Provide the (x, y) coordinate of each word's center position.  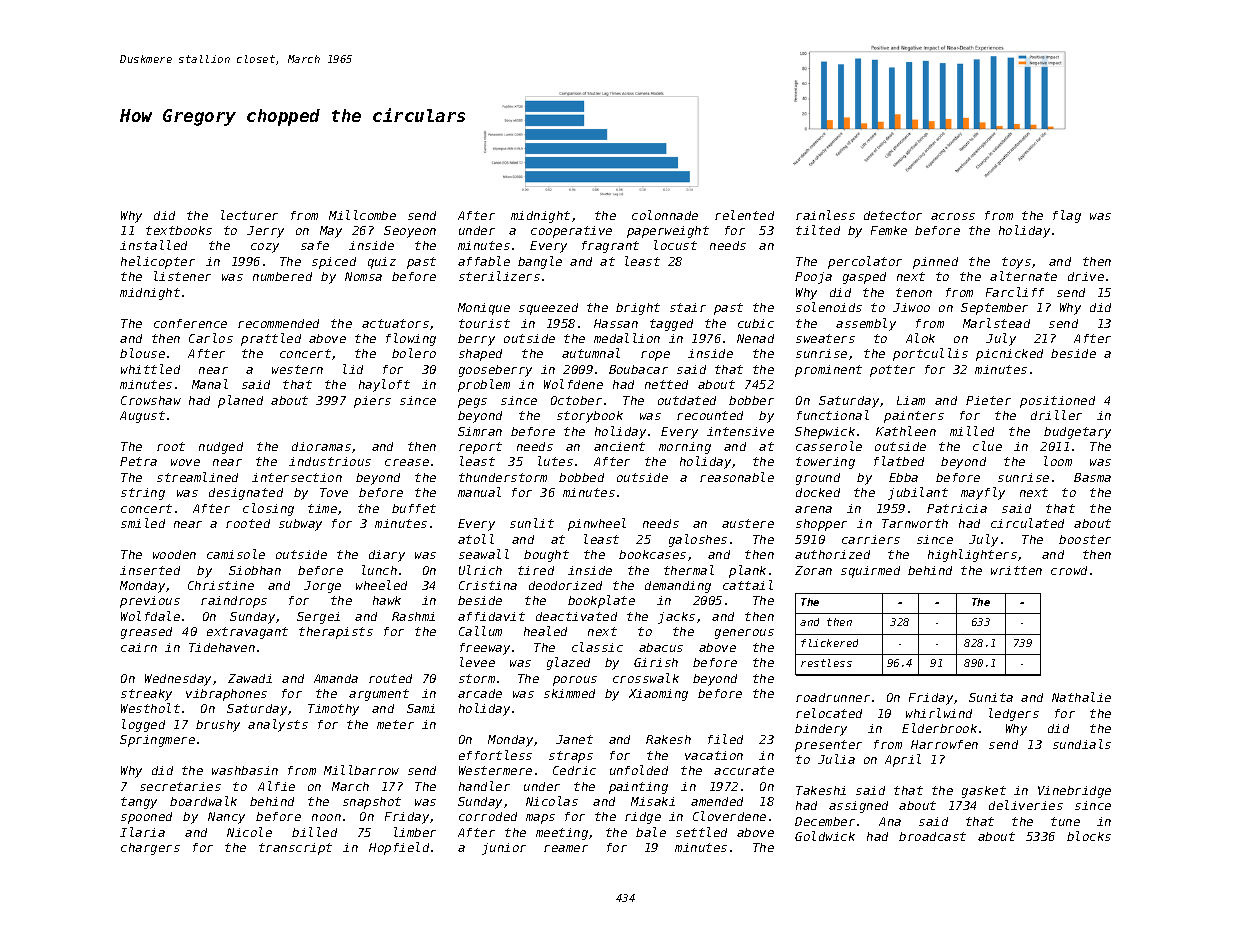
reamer (566, 848)
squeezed (548, 309)
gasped (864, 278)
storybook (590, 417)
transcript (295, 849)
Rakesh (668, 739)
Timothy (333, 710)
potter (892, 371)
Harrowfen (944, 744)
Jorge (322, 587)
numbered (282, 276)
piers (372, 402)
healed (545, 631)
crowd (1069, 570)
